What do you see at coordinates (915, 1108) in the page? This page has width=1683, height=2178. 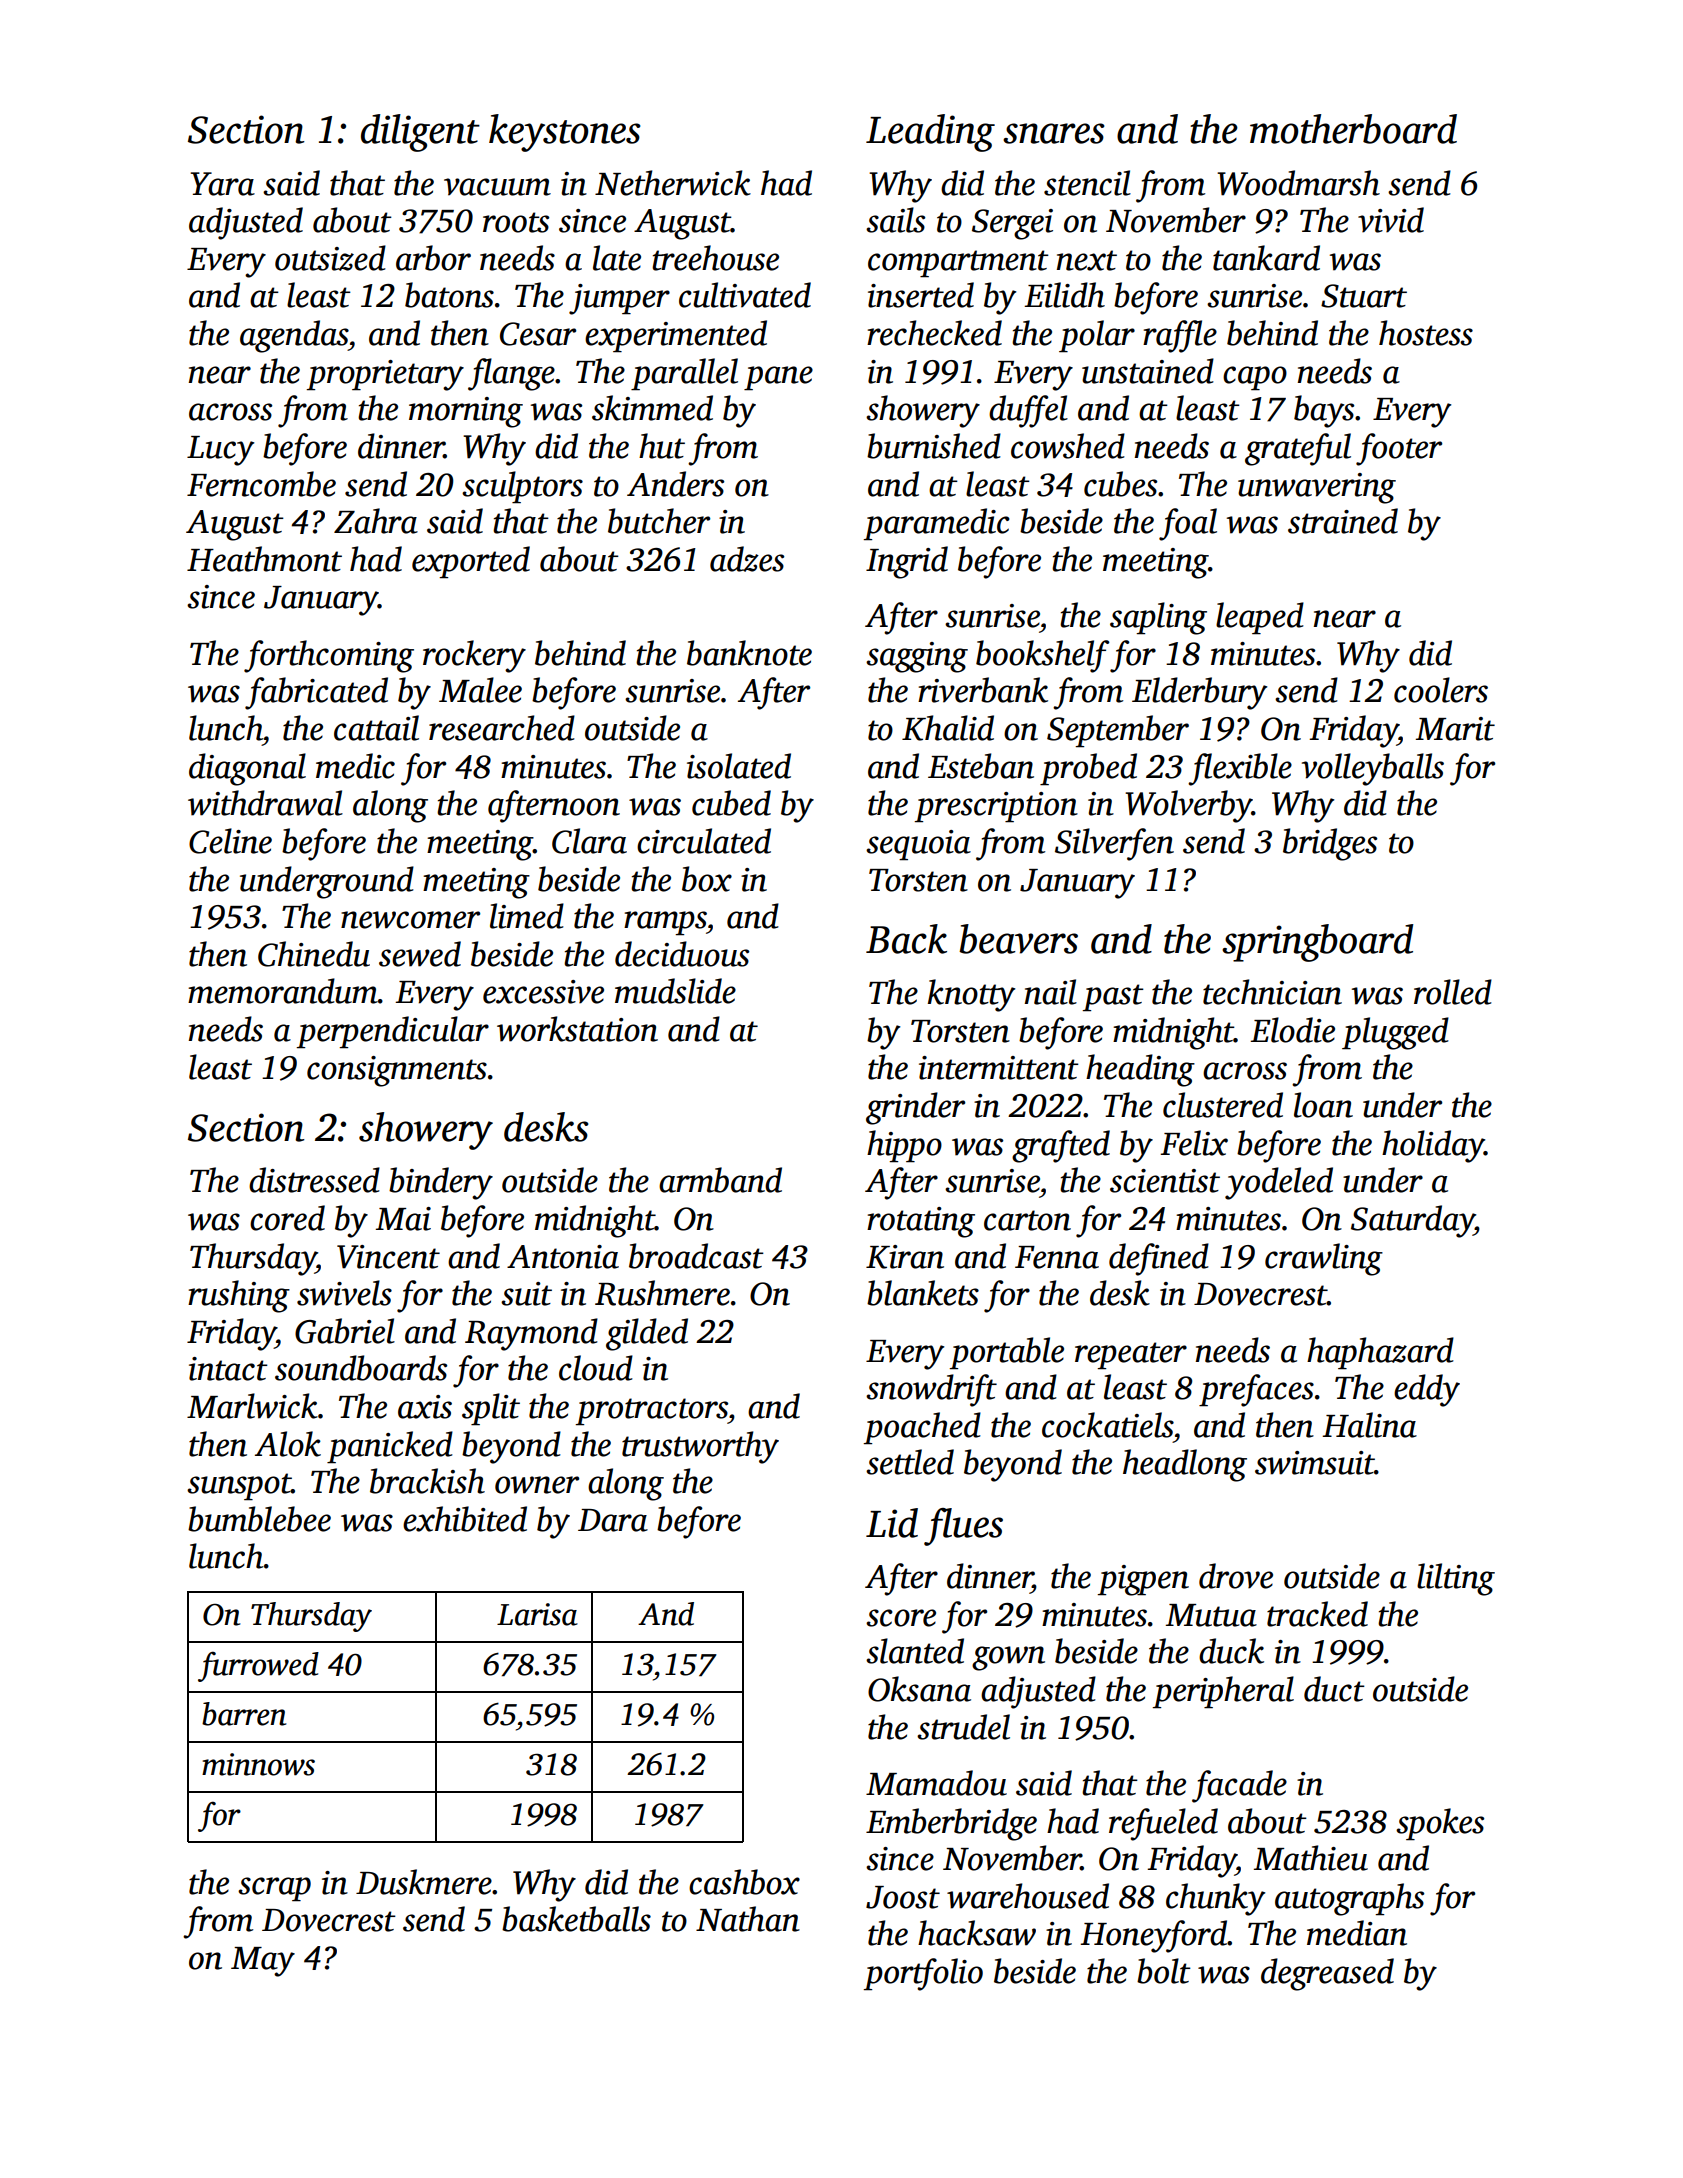 I see `grinder` at bounding box center [915, 1108].
